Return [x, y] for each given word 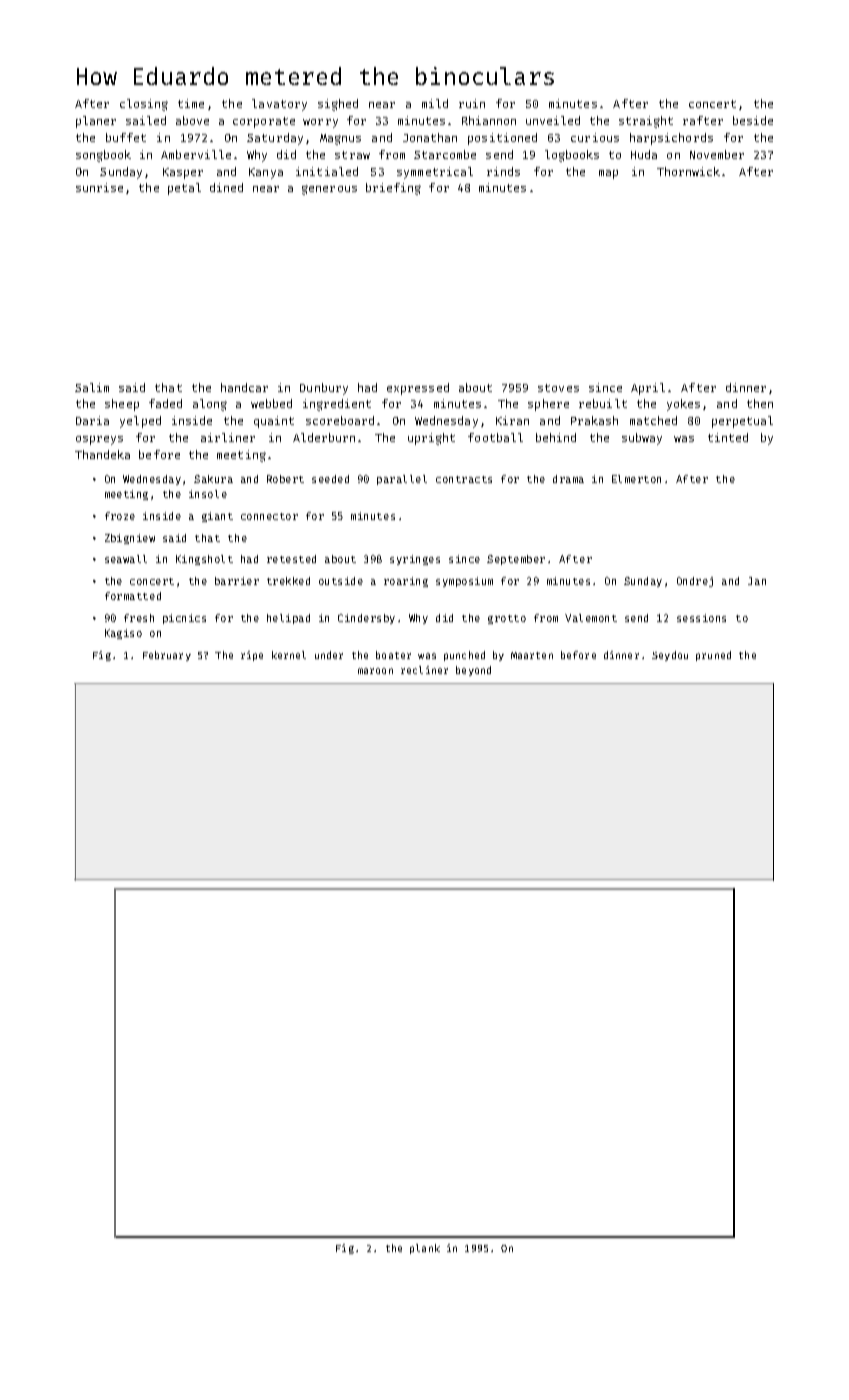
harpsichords [671, 139]
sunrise [99, 187]
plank [425, 1249]
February [167, 656]
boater [393, 655]
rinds [503, 171]
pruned [713, 656]
